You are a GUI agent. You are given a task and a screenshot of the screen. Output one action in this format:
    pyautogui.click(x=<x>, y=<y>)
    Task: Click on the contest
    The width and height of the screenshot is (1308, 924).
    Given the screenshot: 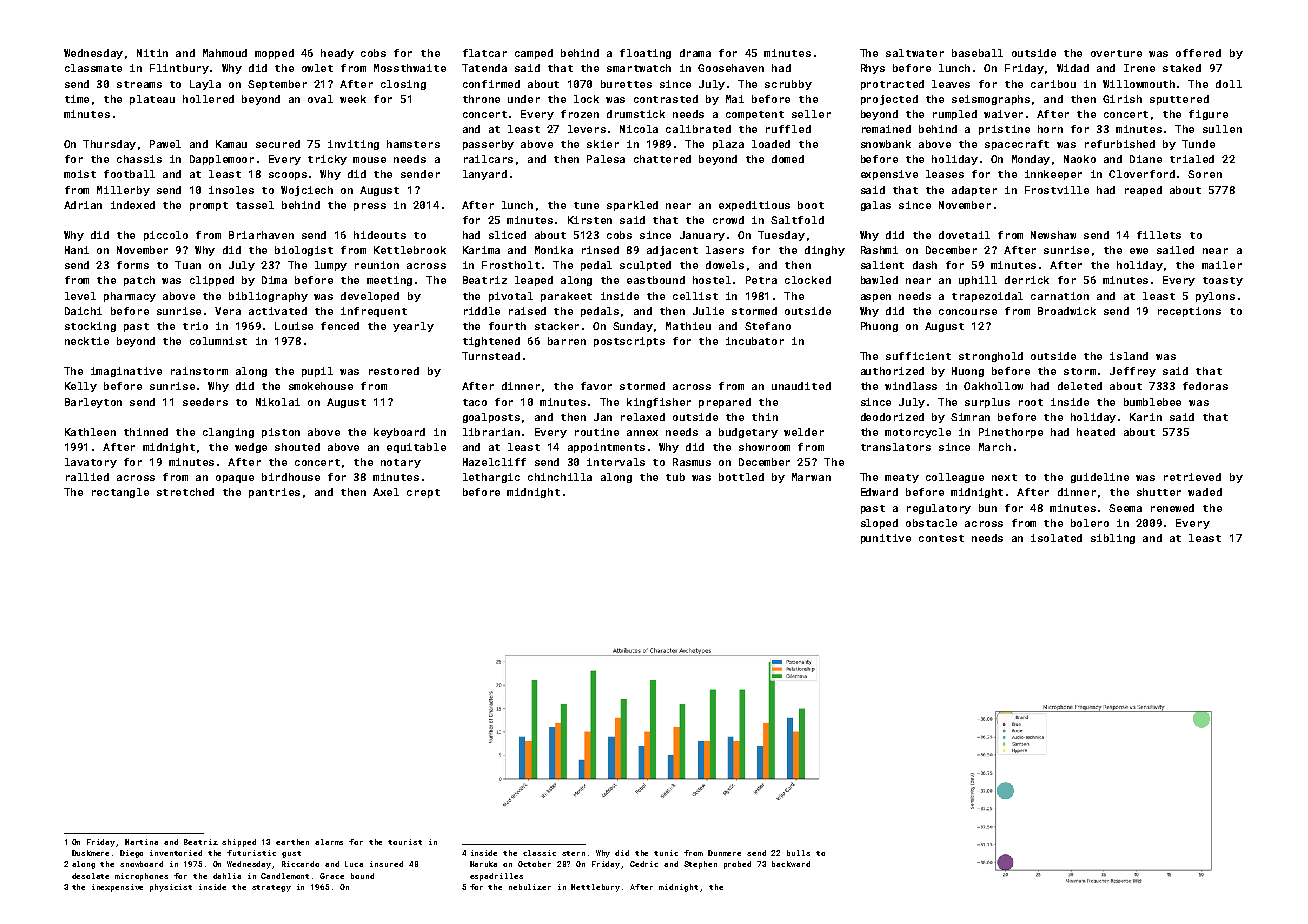 What is the action you would take?
    pyautogui.click(x=941, y=538)
